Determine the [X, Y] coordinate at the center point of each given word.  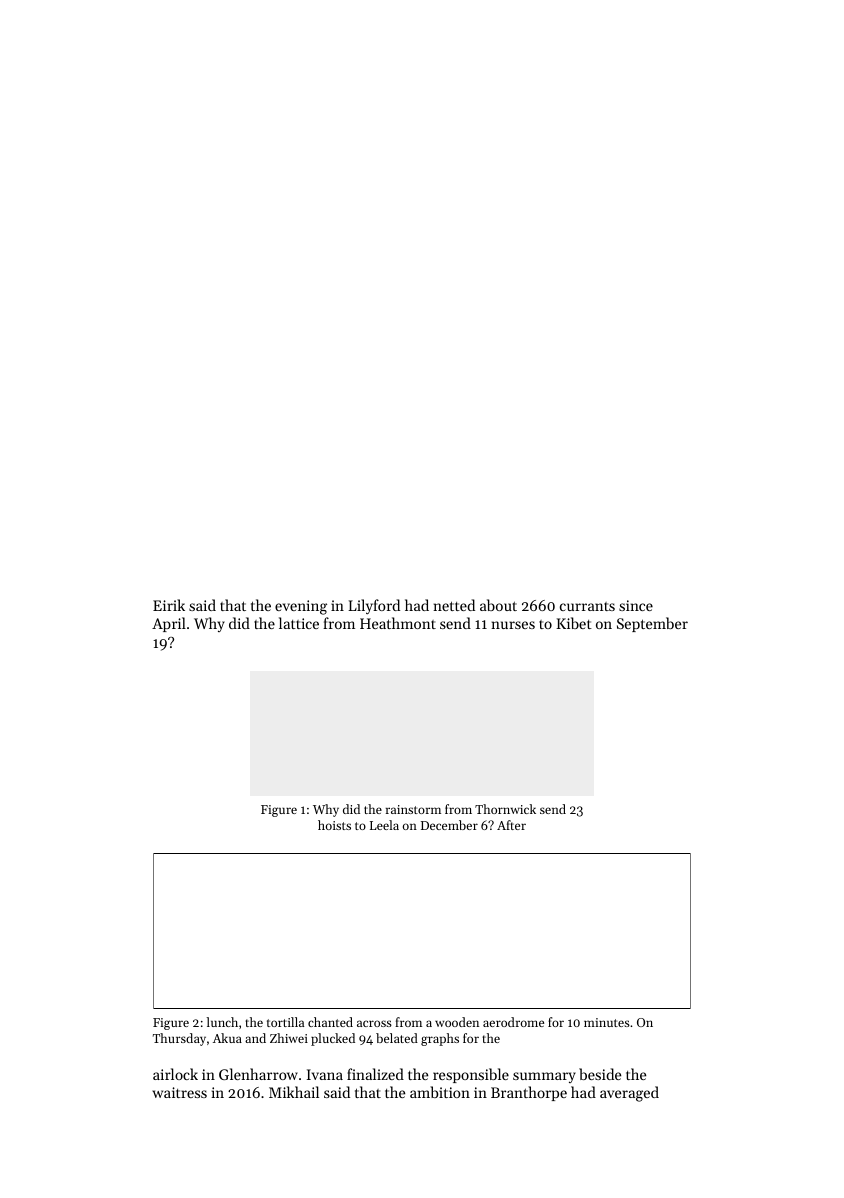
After [511, 825]
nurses [513, 625]
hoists [334, 825]
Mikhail [294, 1092]
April [169, 624]
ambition [440, 1092]
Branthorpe [529, 1093]
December [449, 825]
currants [587, 606]
